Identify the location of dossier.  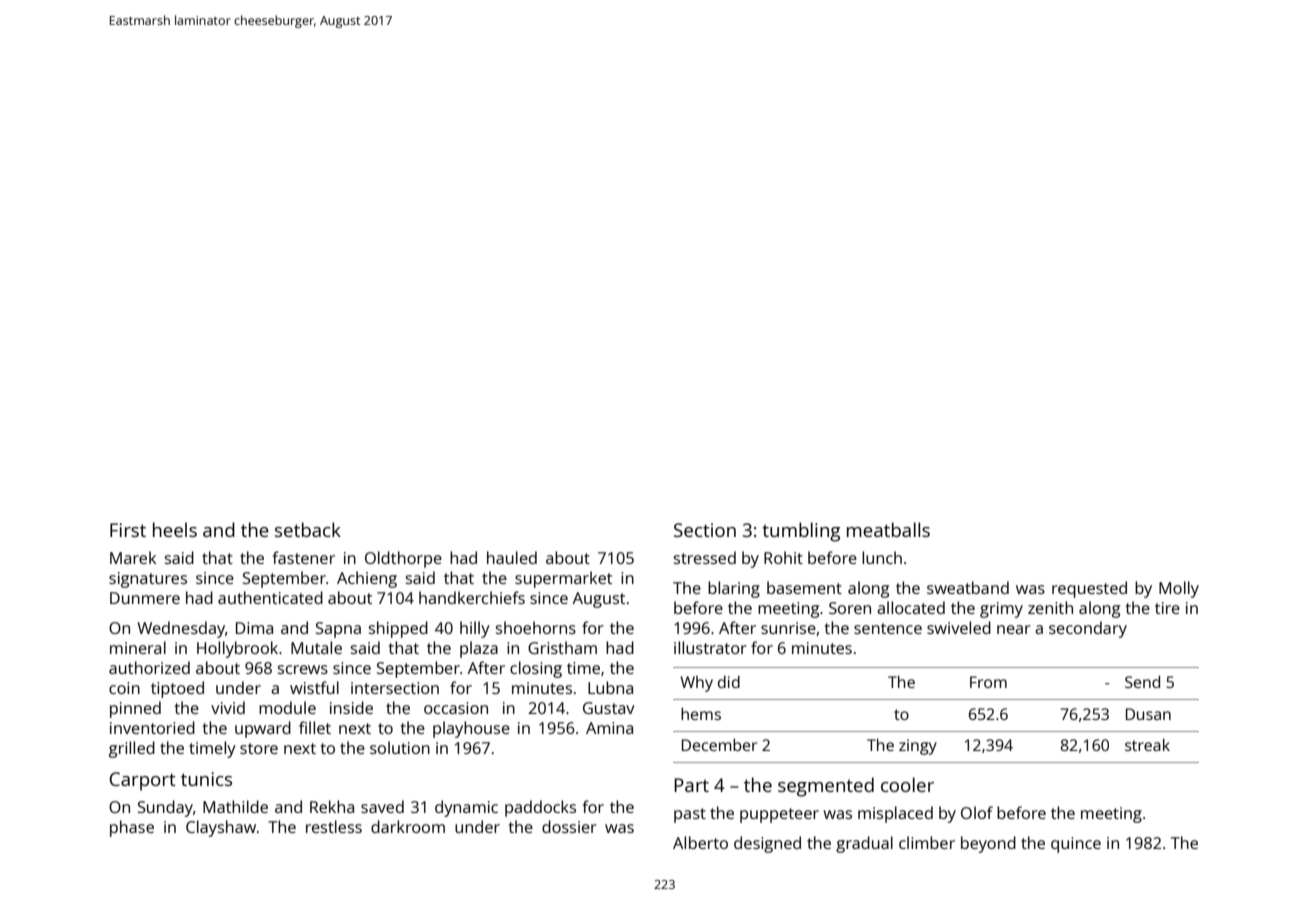
(569, 826).
